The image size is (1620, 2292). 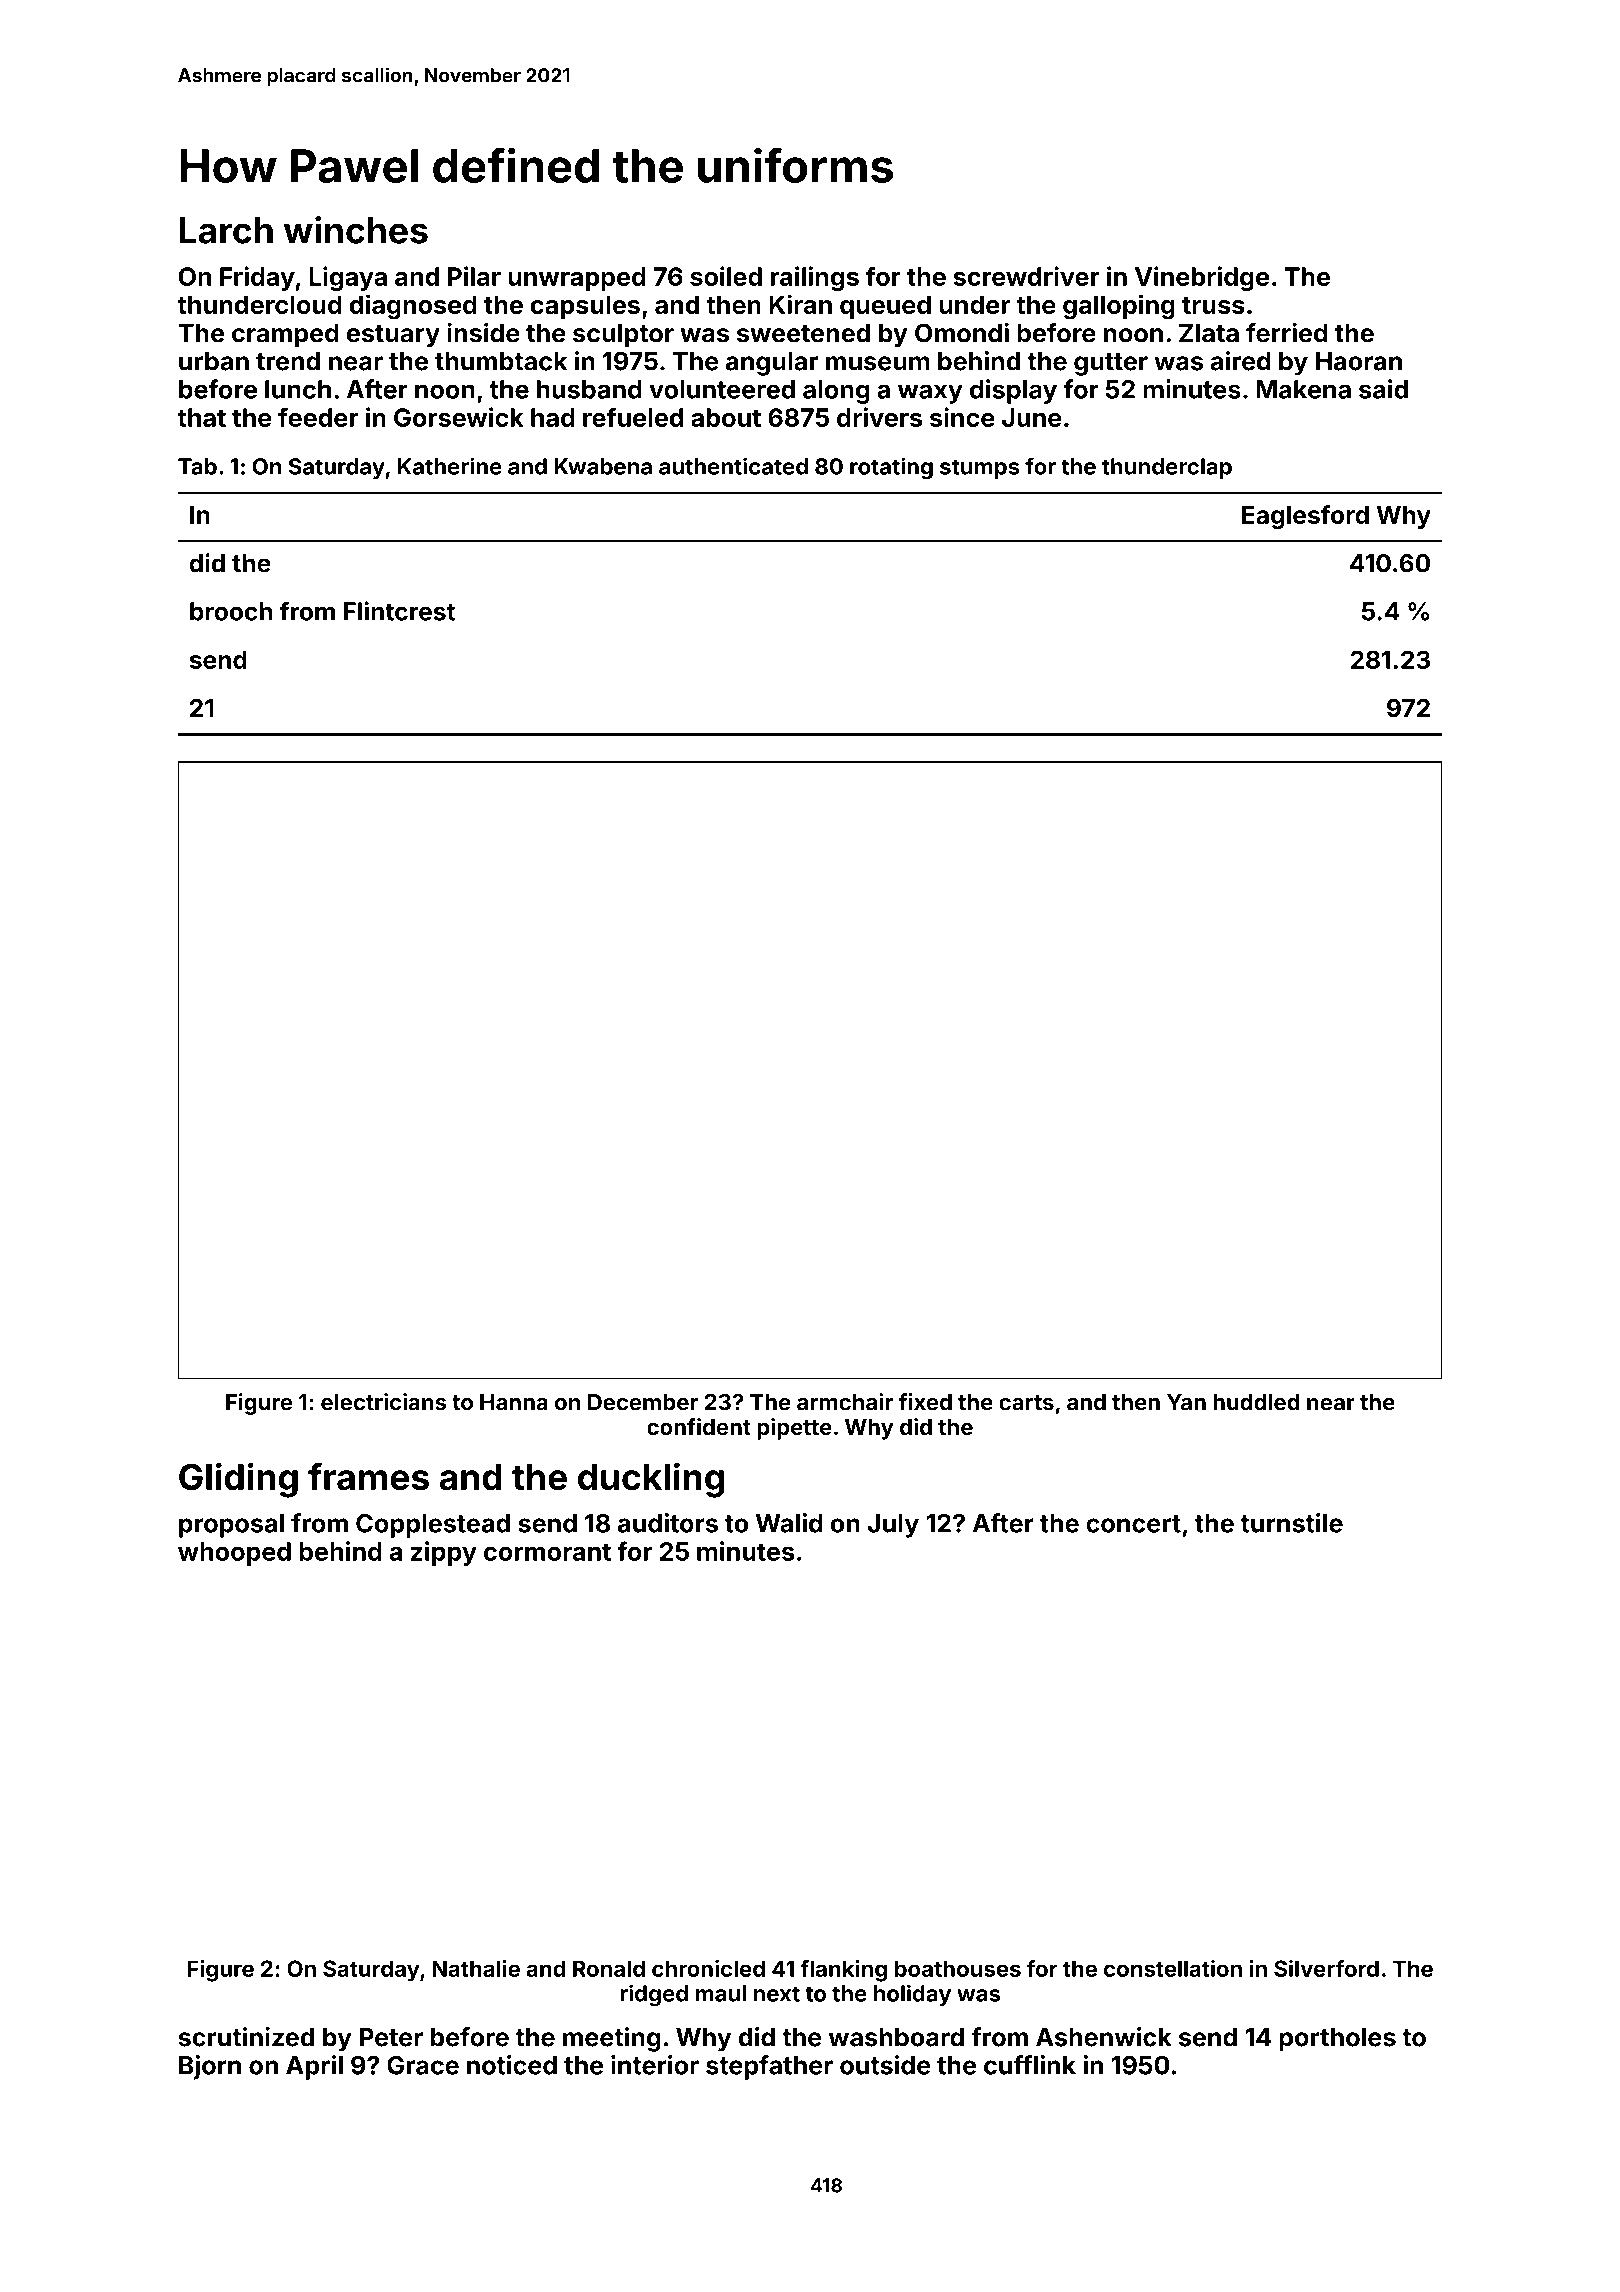 I want to click on armchair, so click(x=845, y=1402).
